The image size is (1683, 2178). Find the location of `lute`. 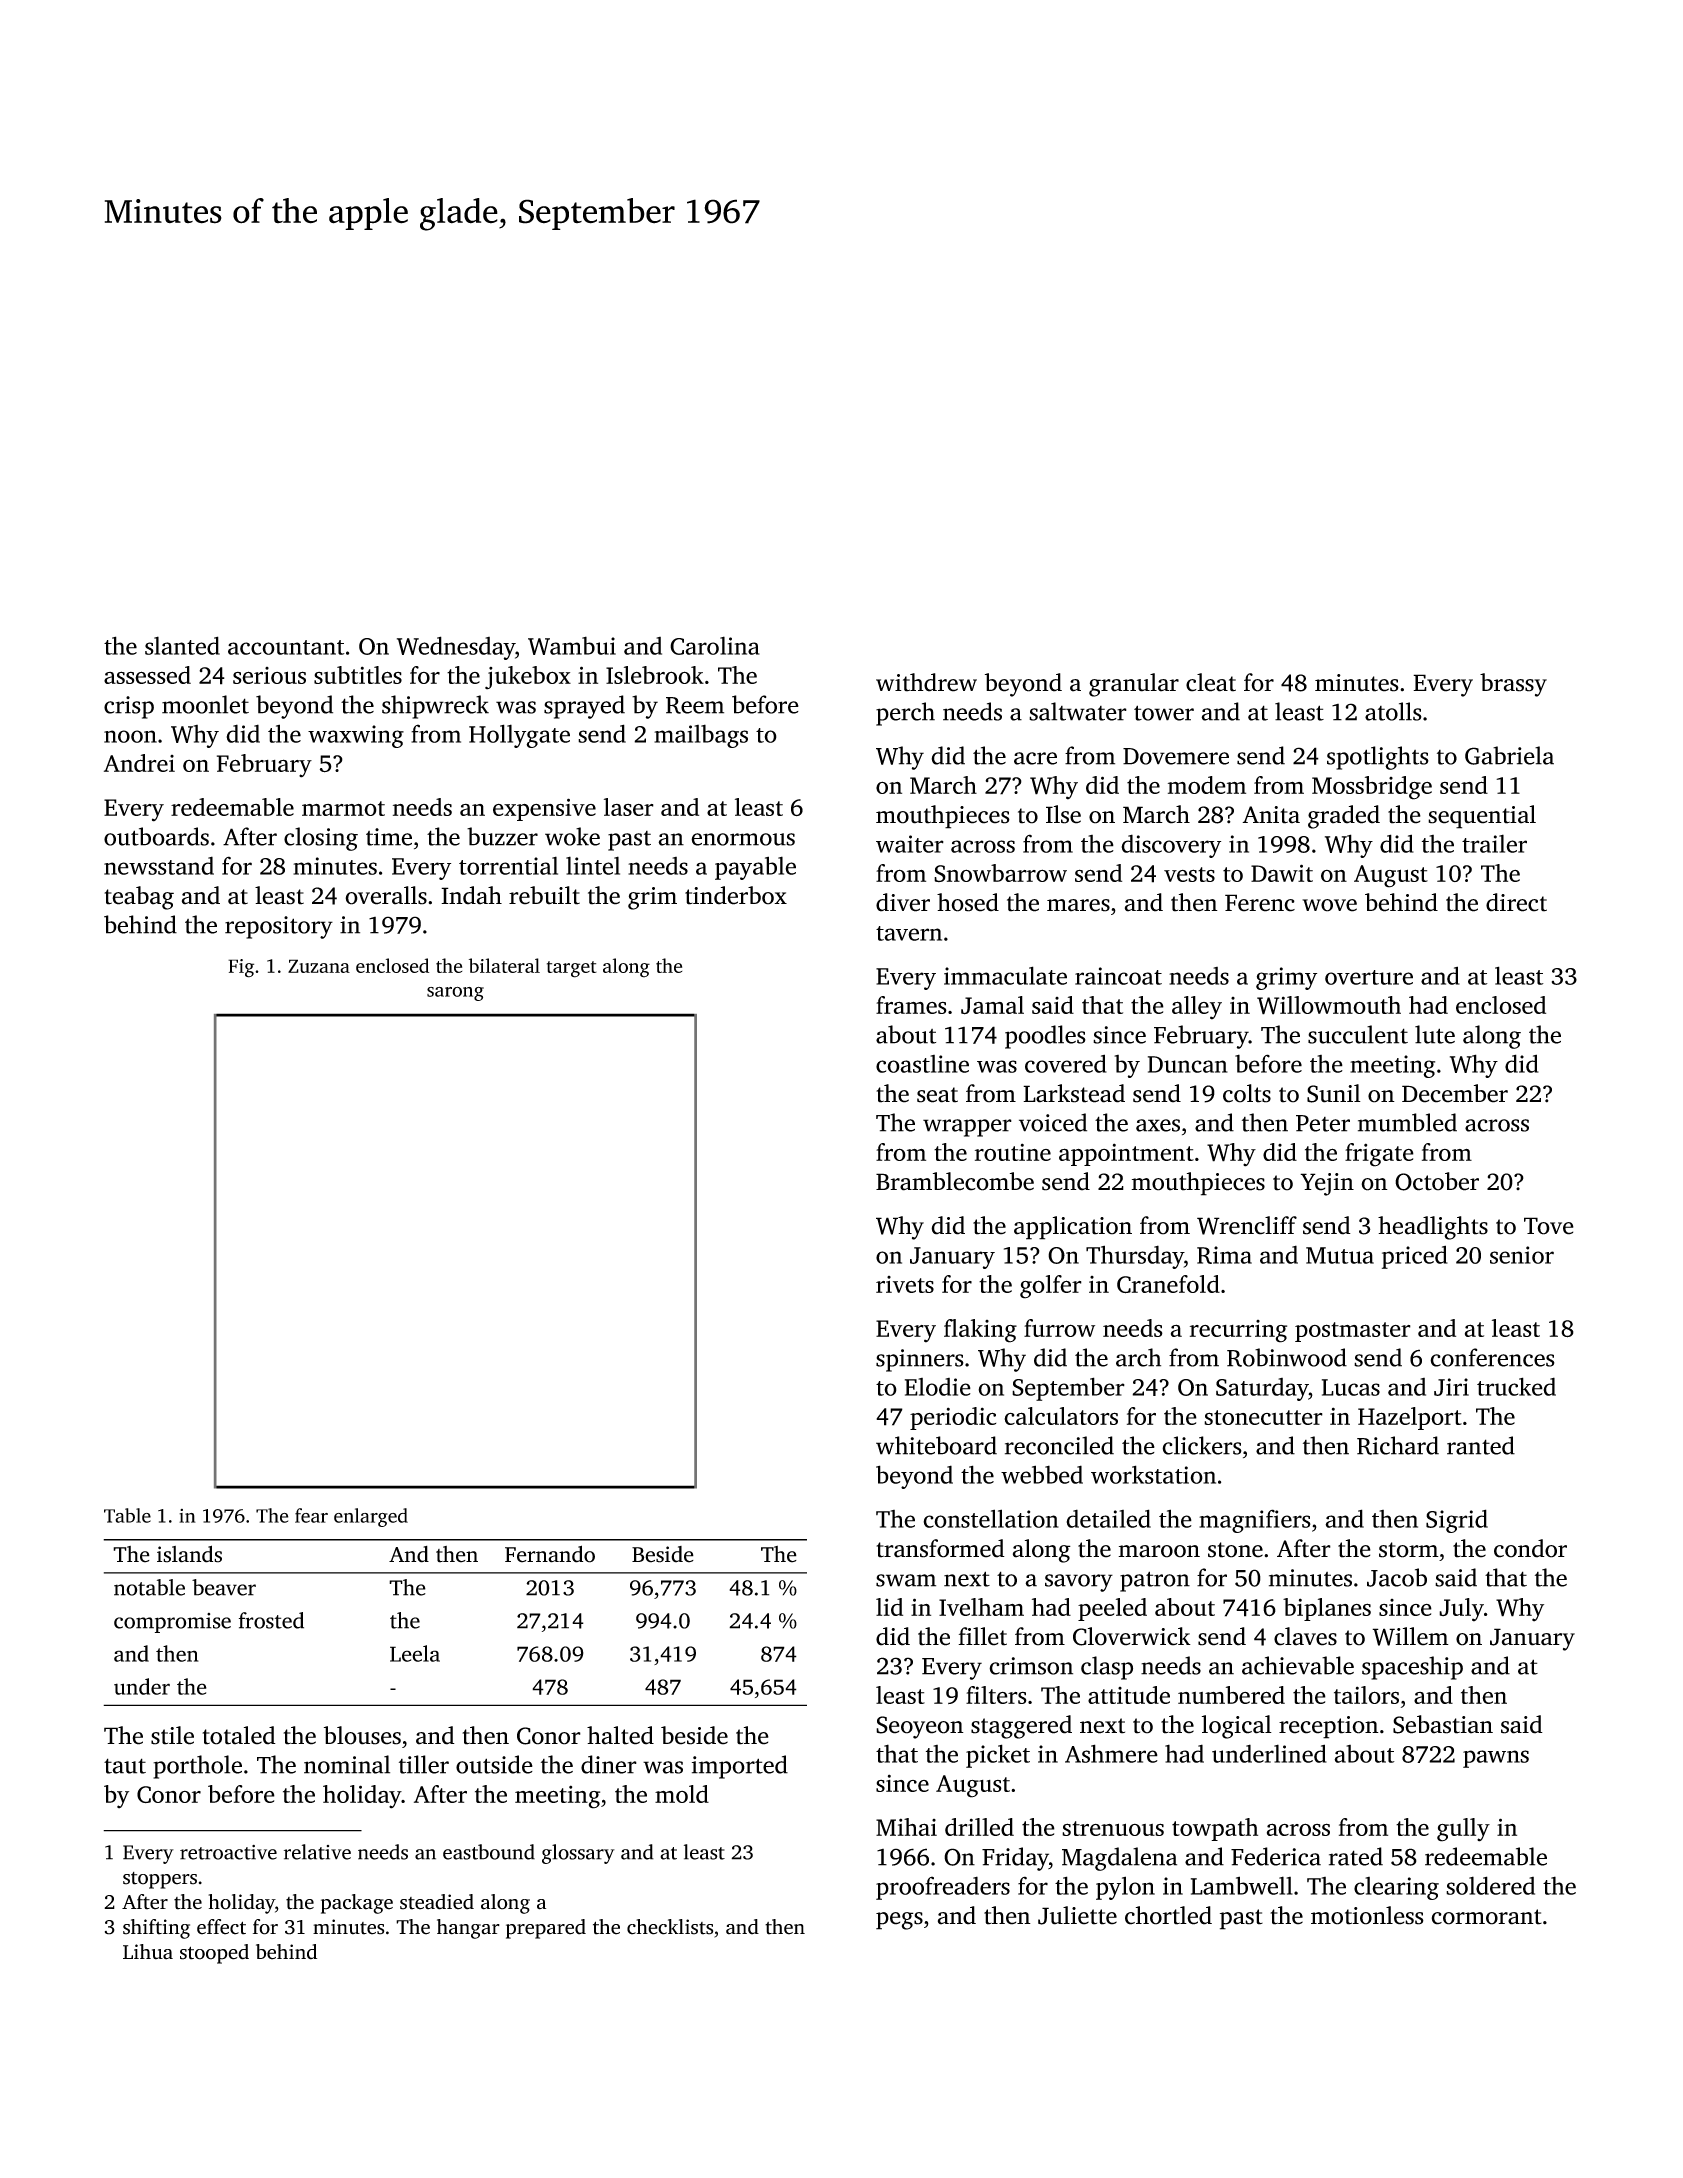

lute is located at coordinates (1435, 1034).
